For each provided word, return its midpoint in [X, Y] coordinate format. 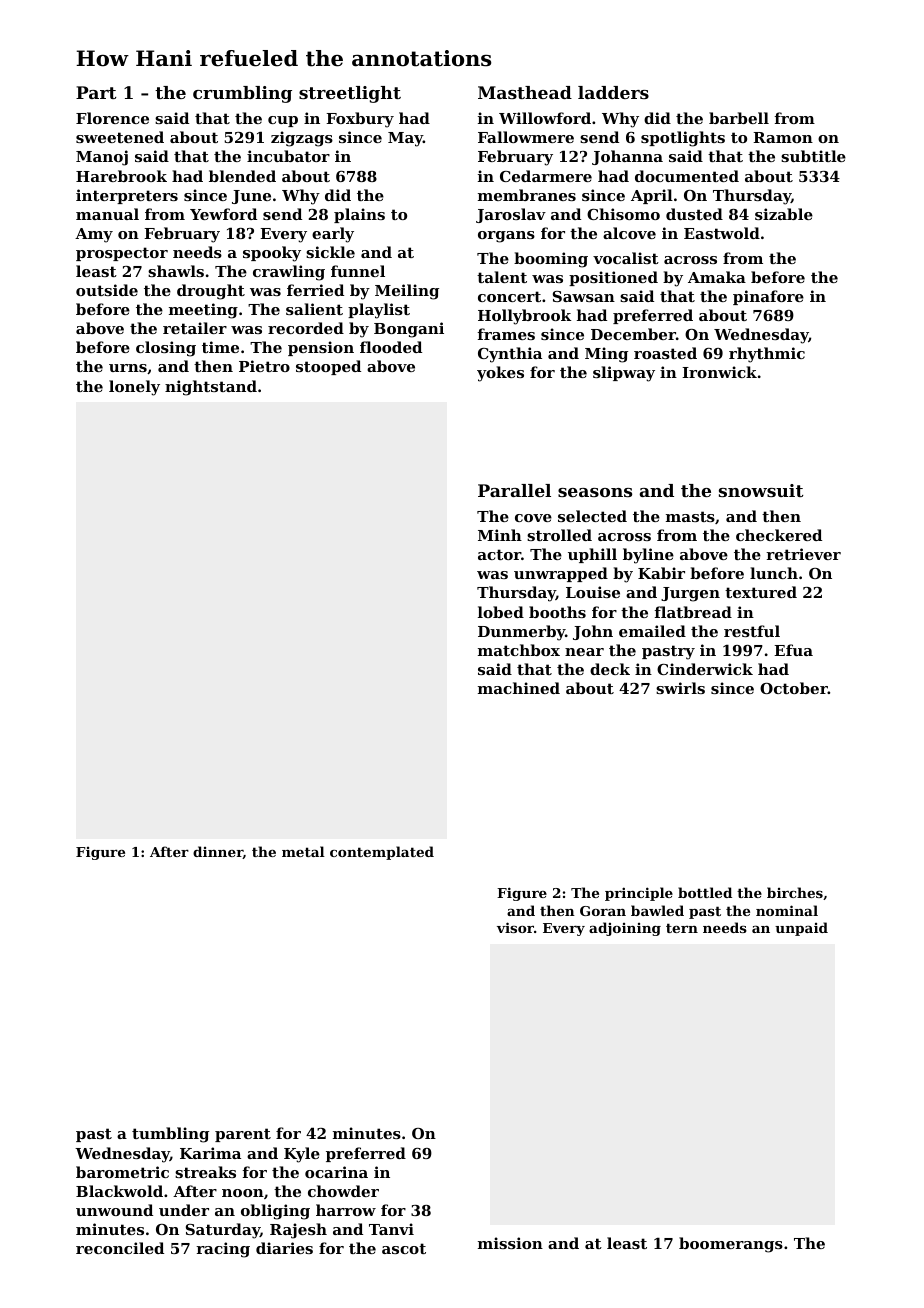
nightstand [211, 388]
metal [303, 851]
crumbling [242, 94]
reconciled [120, 1248]
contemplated [382, 853]
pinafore [768, 297]
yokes [500, 374]
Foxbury [360, 120]
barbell [739, 118]
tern [682, 928]
